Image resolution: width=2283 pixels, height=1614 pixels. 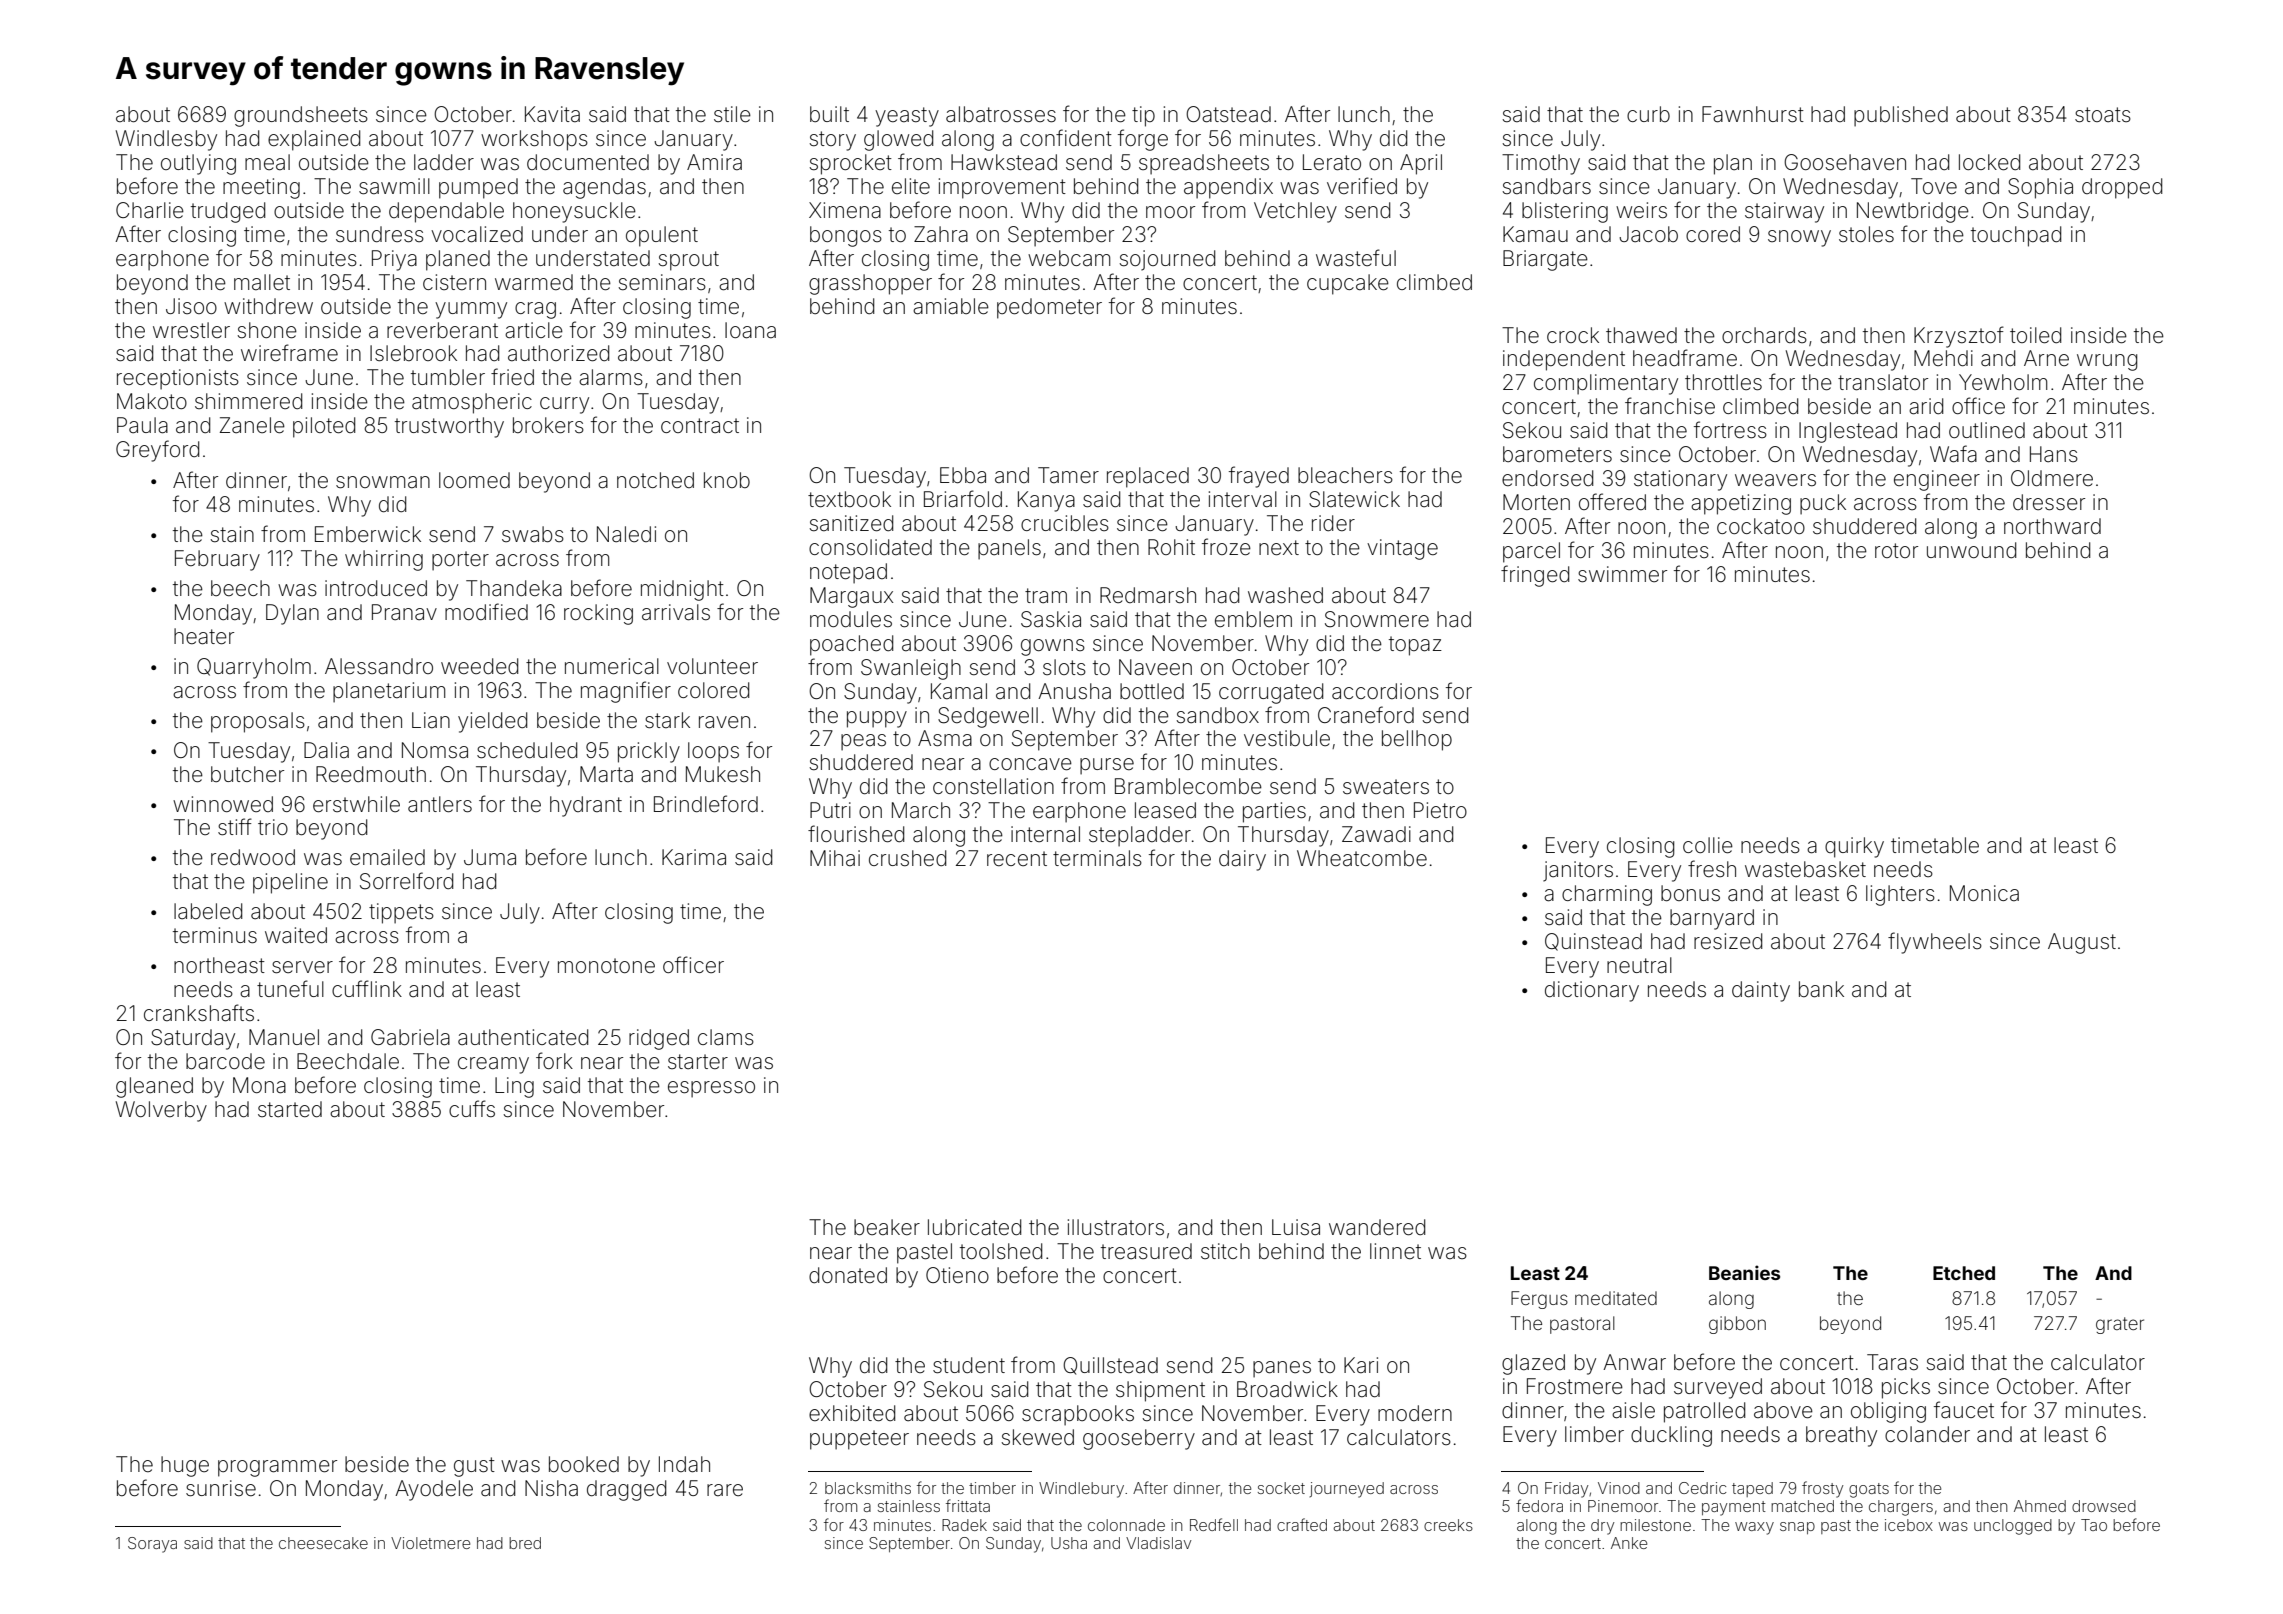 I want to click on meeting, so click(x=261, y=188).
